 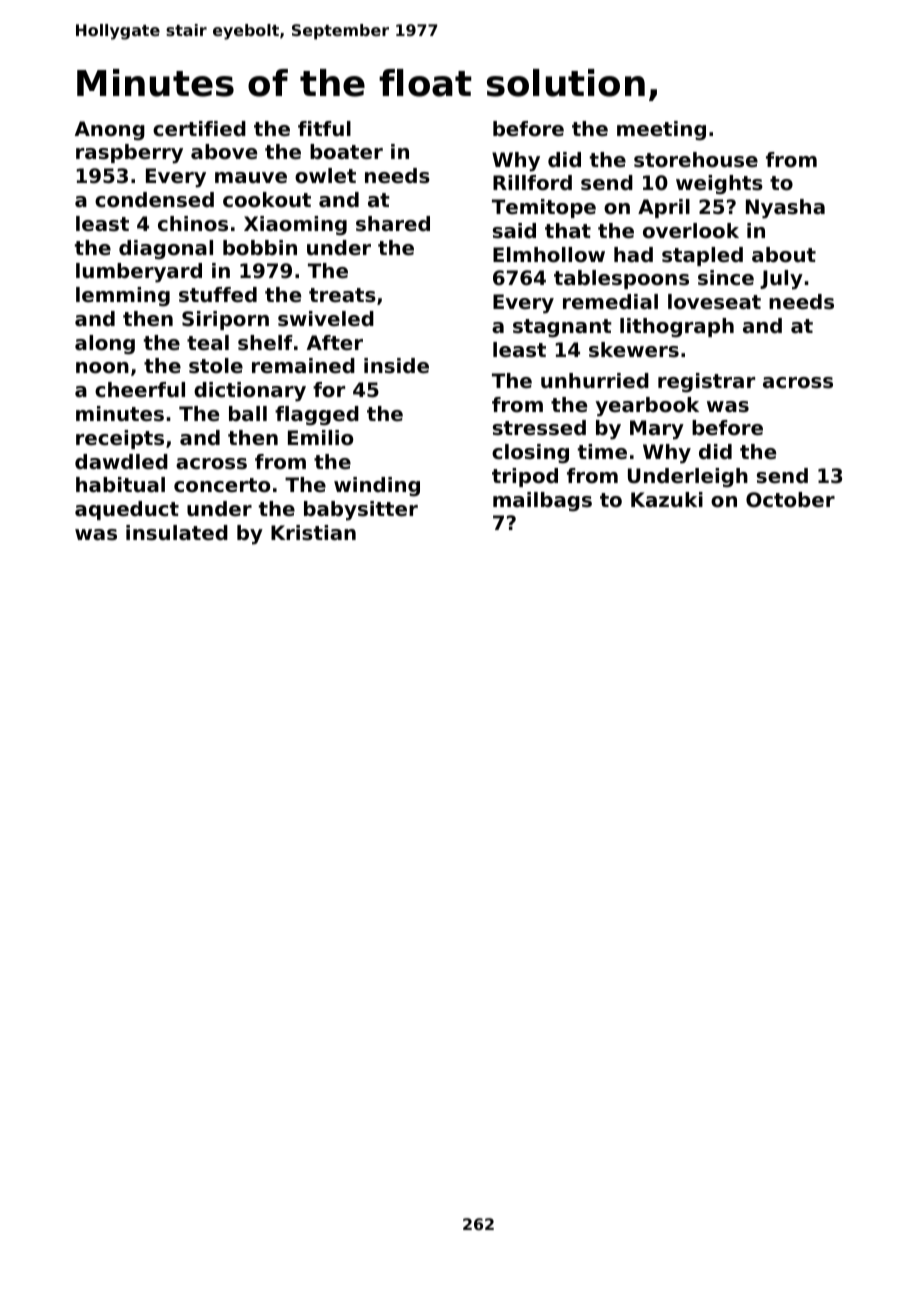 What do you see at coordinates (667, 499) in the page?
I see `Kazuki` at bounding box center [667, 499].
